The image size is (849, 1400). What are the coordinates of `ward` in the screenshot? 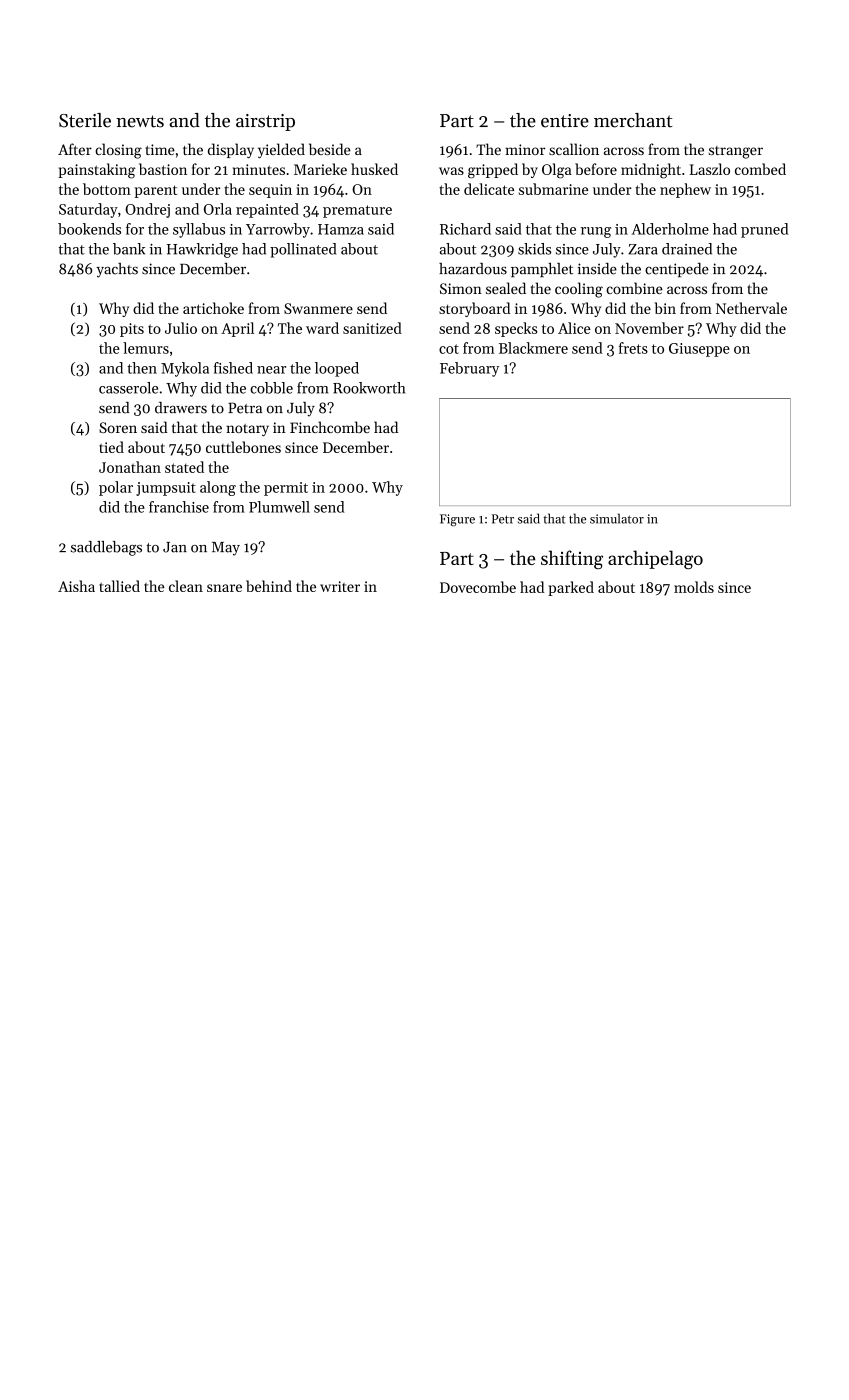 It's located at (322, 328).
